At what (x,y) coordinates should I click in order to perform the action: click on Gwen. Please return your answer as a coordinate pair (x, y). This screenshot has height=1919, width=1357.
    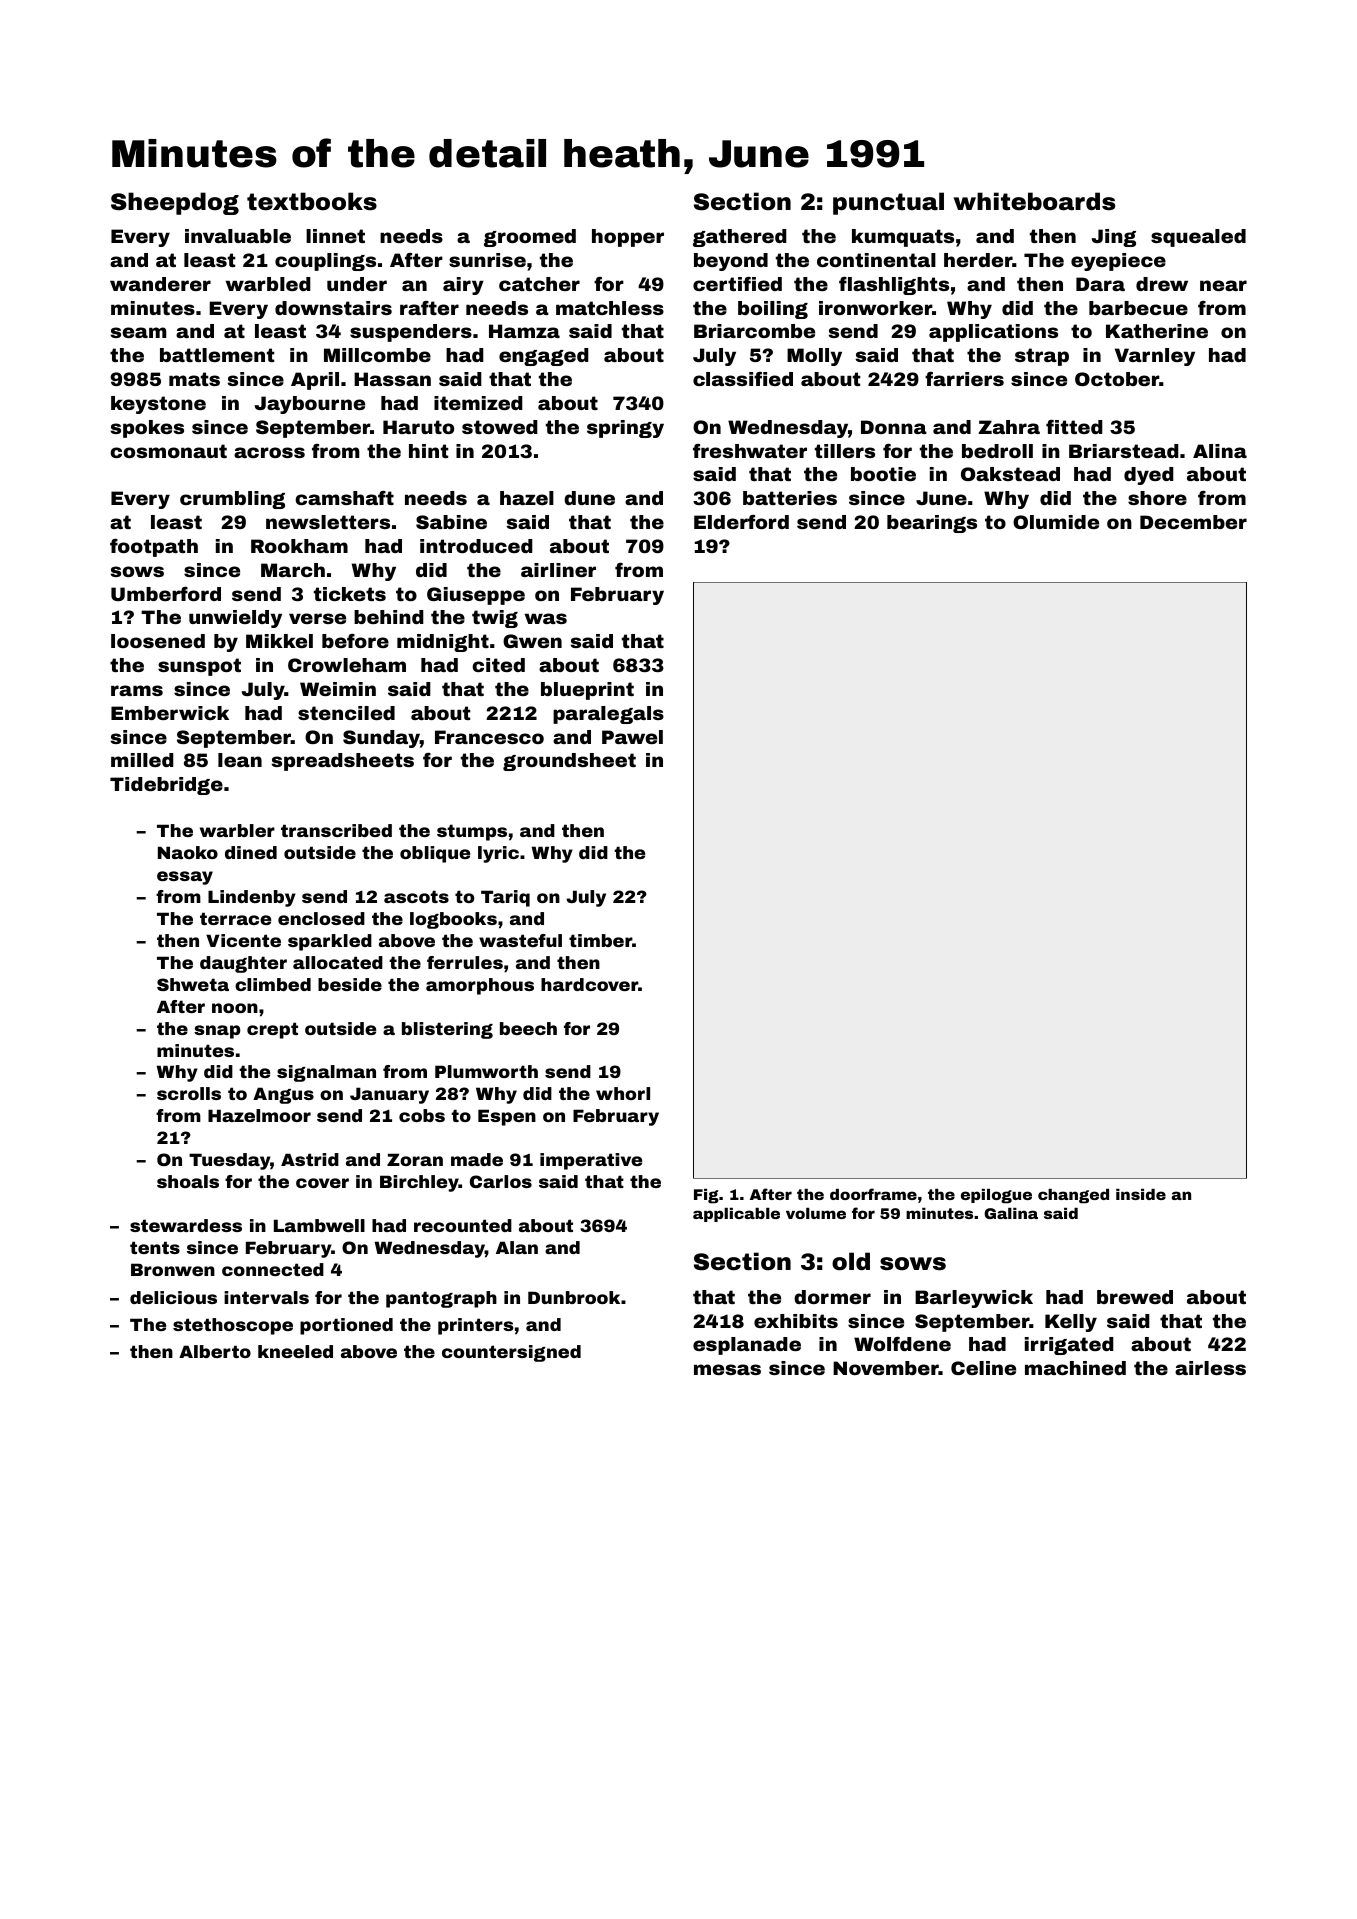
    Looking at the image, I should click on (532, 641).
